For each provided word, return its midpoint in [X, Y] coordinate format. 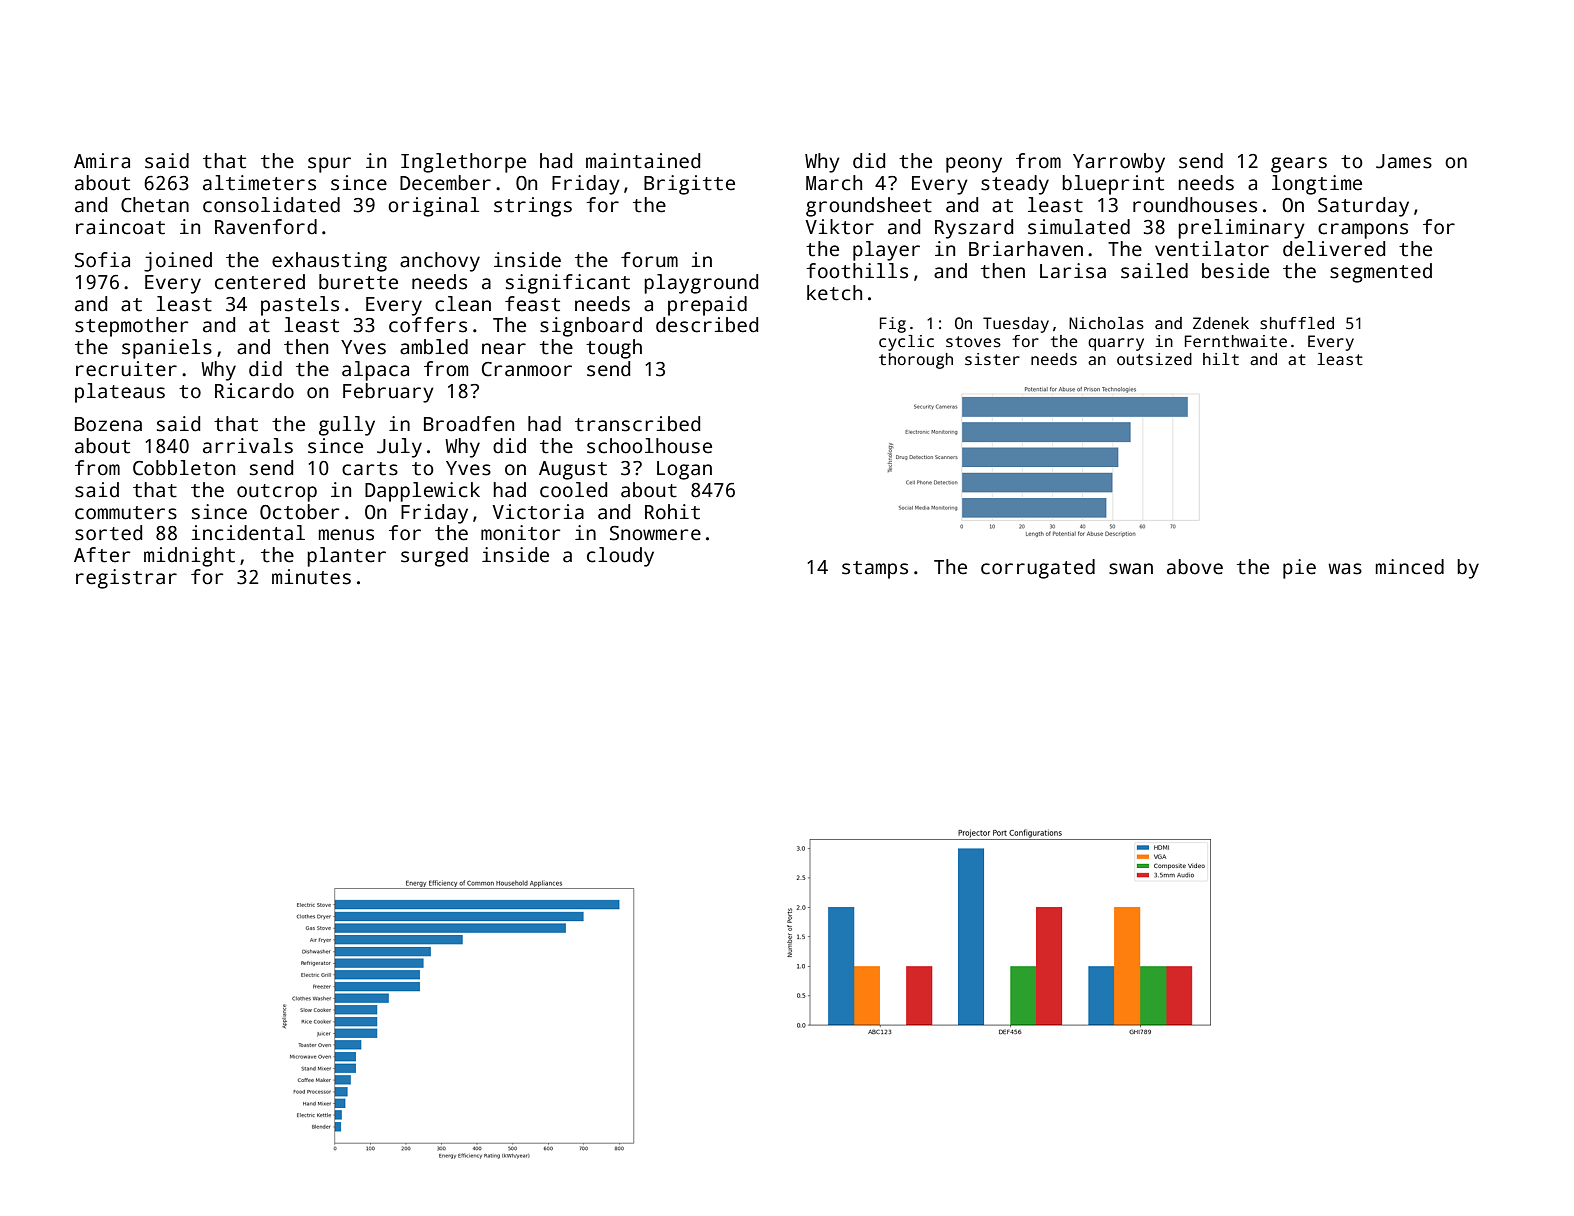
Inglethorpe [463, 163]
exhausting [329, 262]
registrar [126, 579]
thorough [916, 361]
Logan [684, 470]
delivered [1334, 249]
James [1404, 161]
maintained [643, 161]
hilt [1221, 359]
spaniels [167, 349]
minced [1410, 567]
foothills [857, 271]
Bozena [108, 424]
